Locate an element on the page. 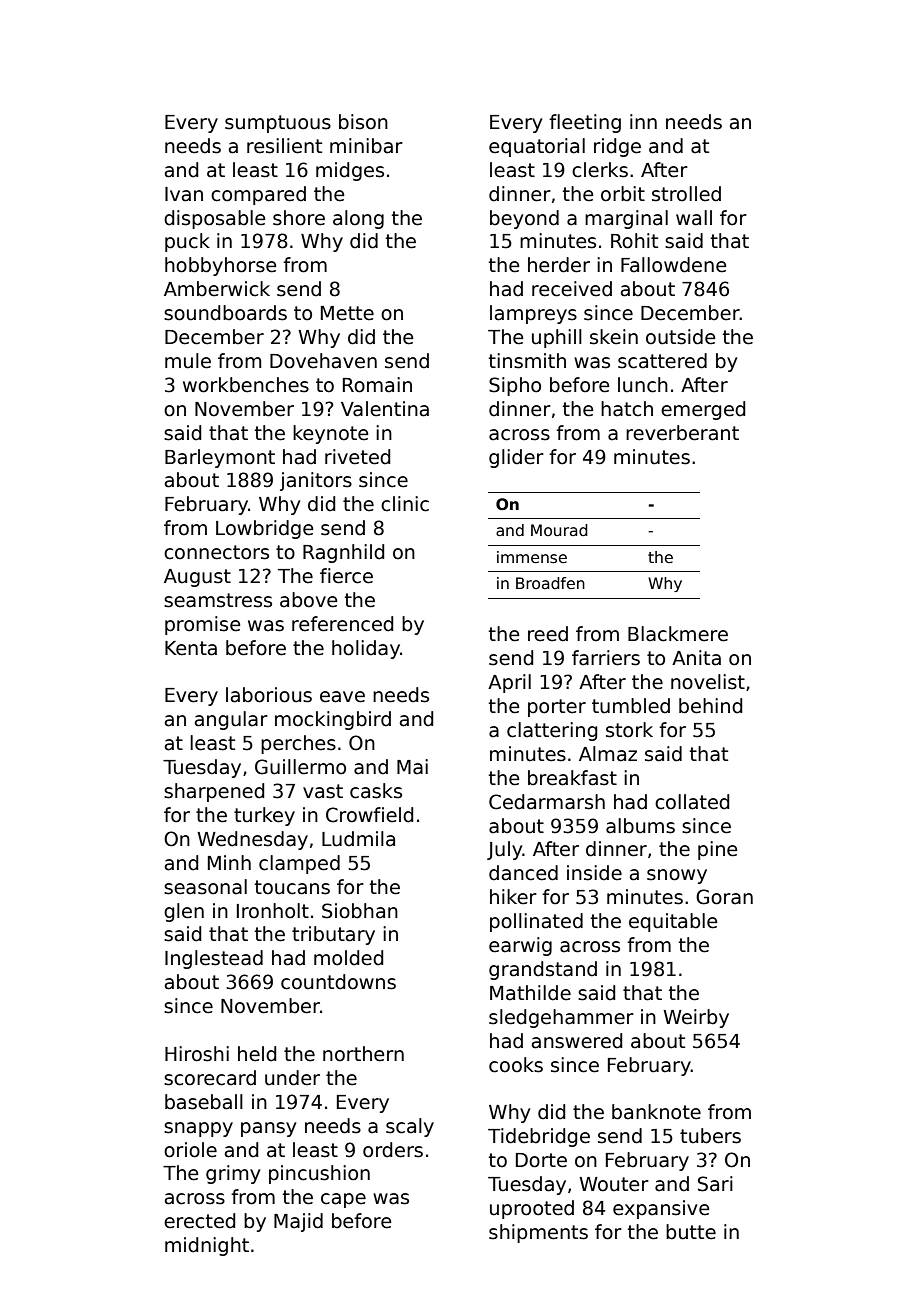 Image resolution: width=924 pixels, height=1311 pixels. lampreys is located at coordinates (533, 314).
